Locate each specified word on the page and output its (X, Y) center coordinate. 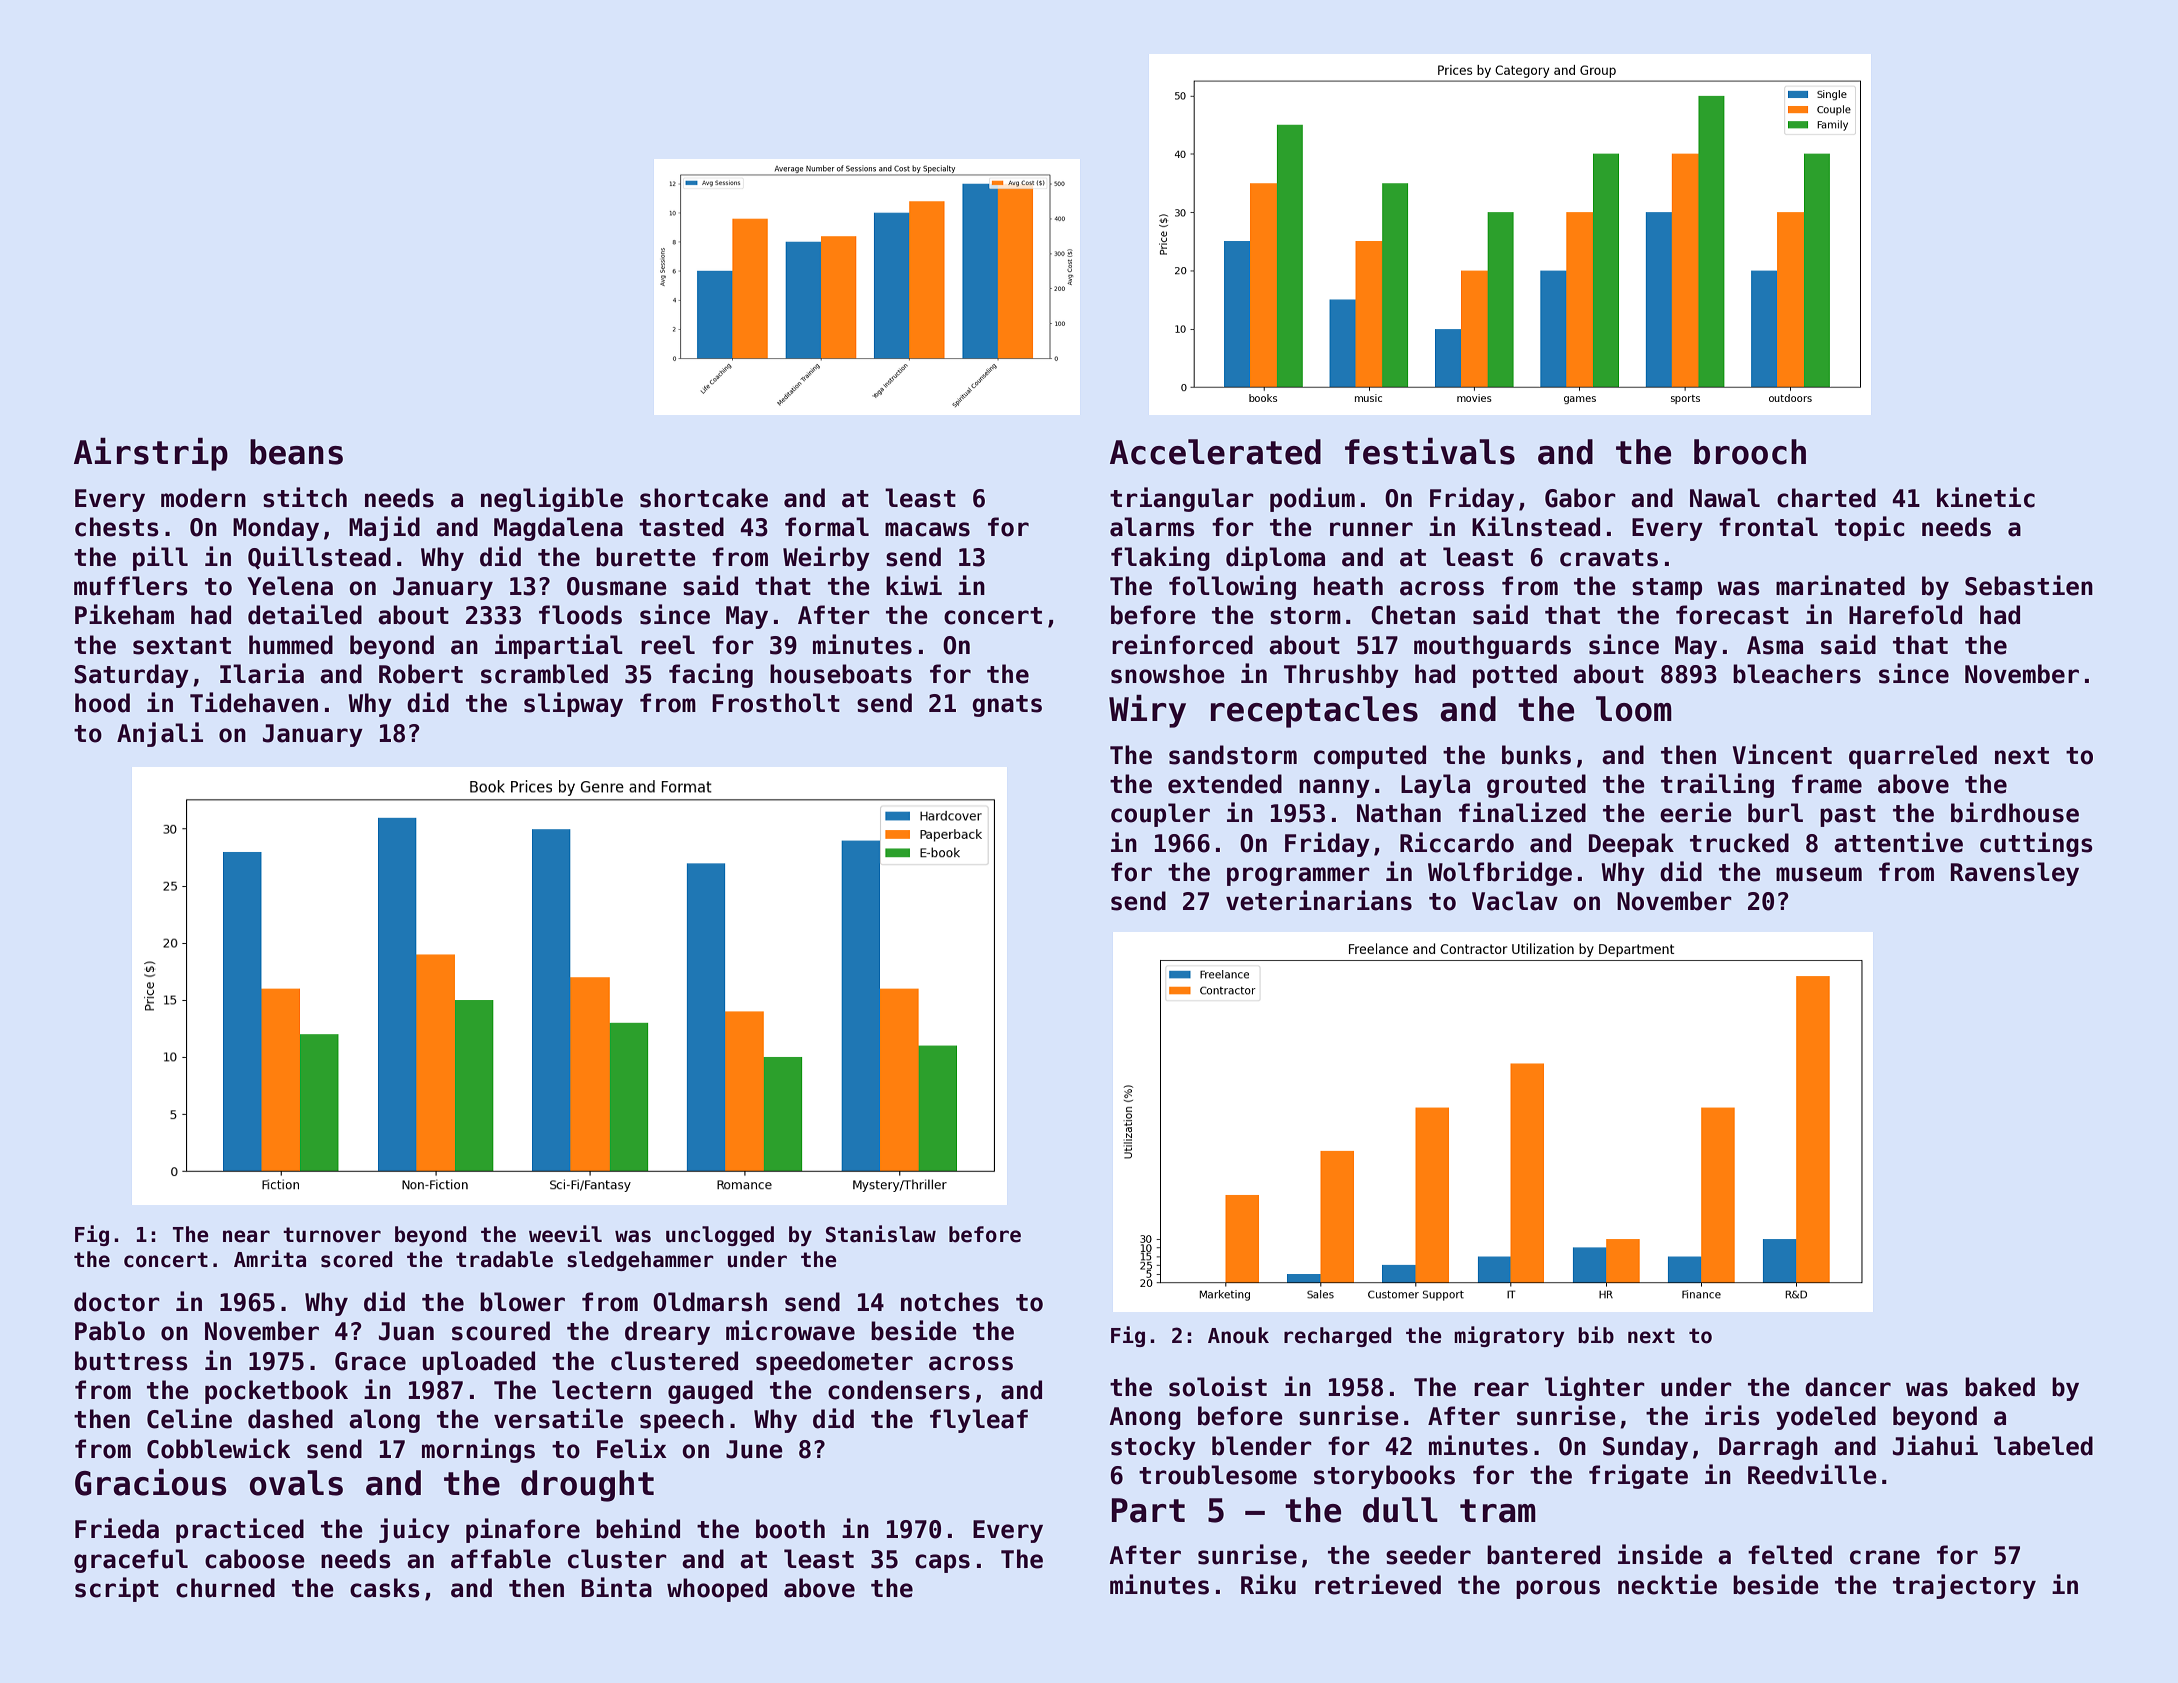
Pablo (110, 1331)
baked (2000, 1387)
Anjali (160, 734)
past (1848, 816)
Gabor (1580, 498)
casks (385, 1588)
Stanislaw (881, 1234)
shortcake (704, 498)
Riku (1268, 1584)
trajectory (1964, 1586)
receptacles (1314, 712)
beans (296, 452)
